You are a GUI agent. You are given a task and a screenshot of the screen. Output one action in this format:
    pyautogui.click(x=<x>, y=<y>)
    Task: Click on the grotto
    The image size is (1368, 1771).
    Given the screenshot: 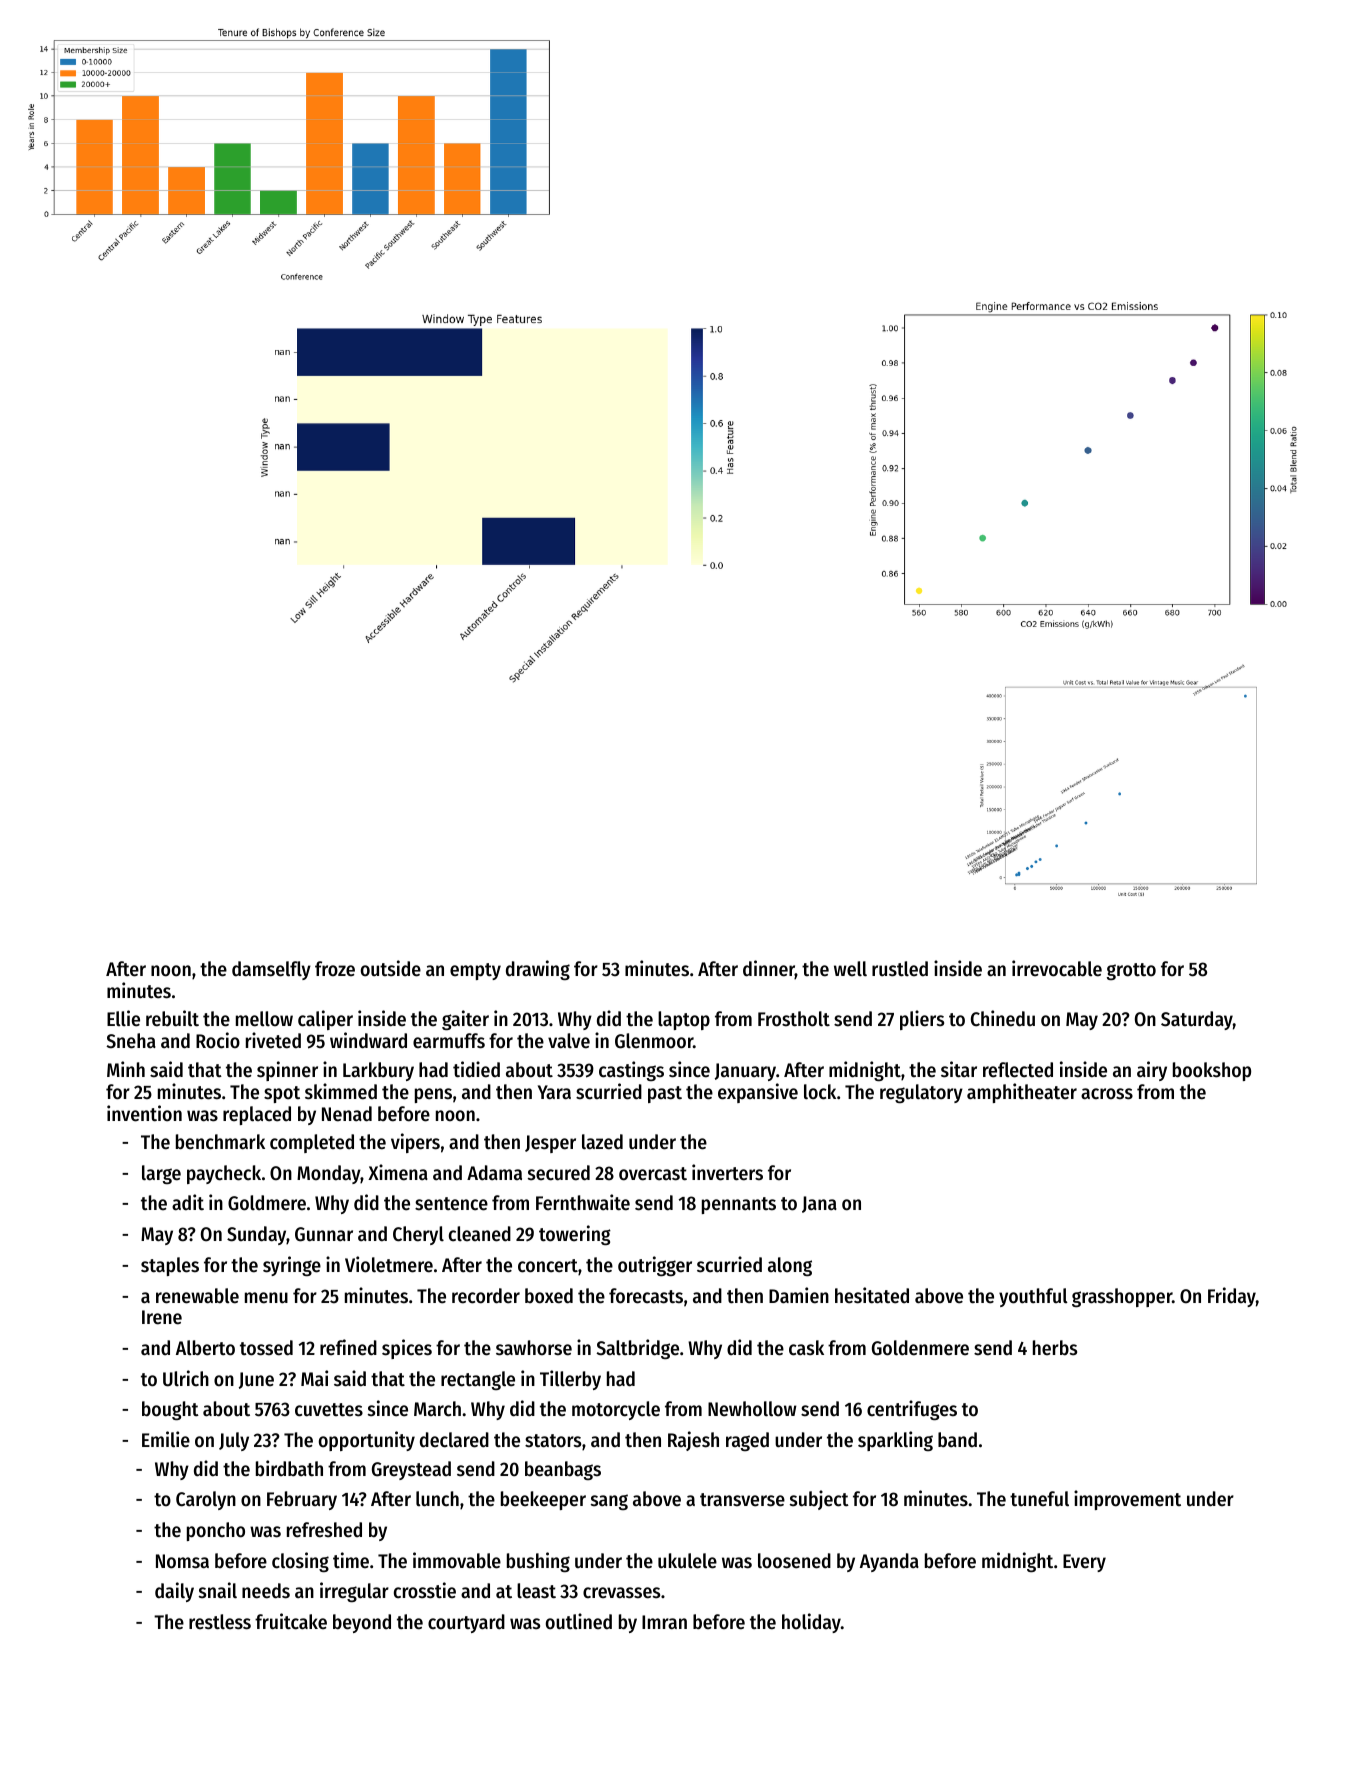 What is the action you would take?
    pyautogui.click(x=1131, y=971)
